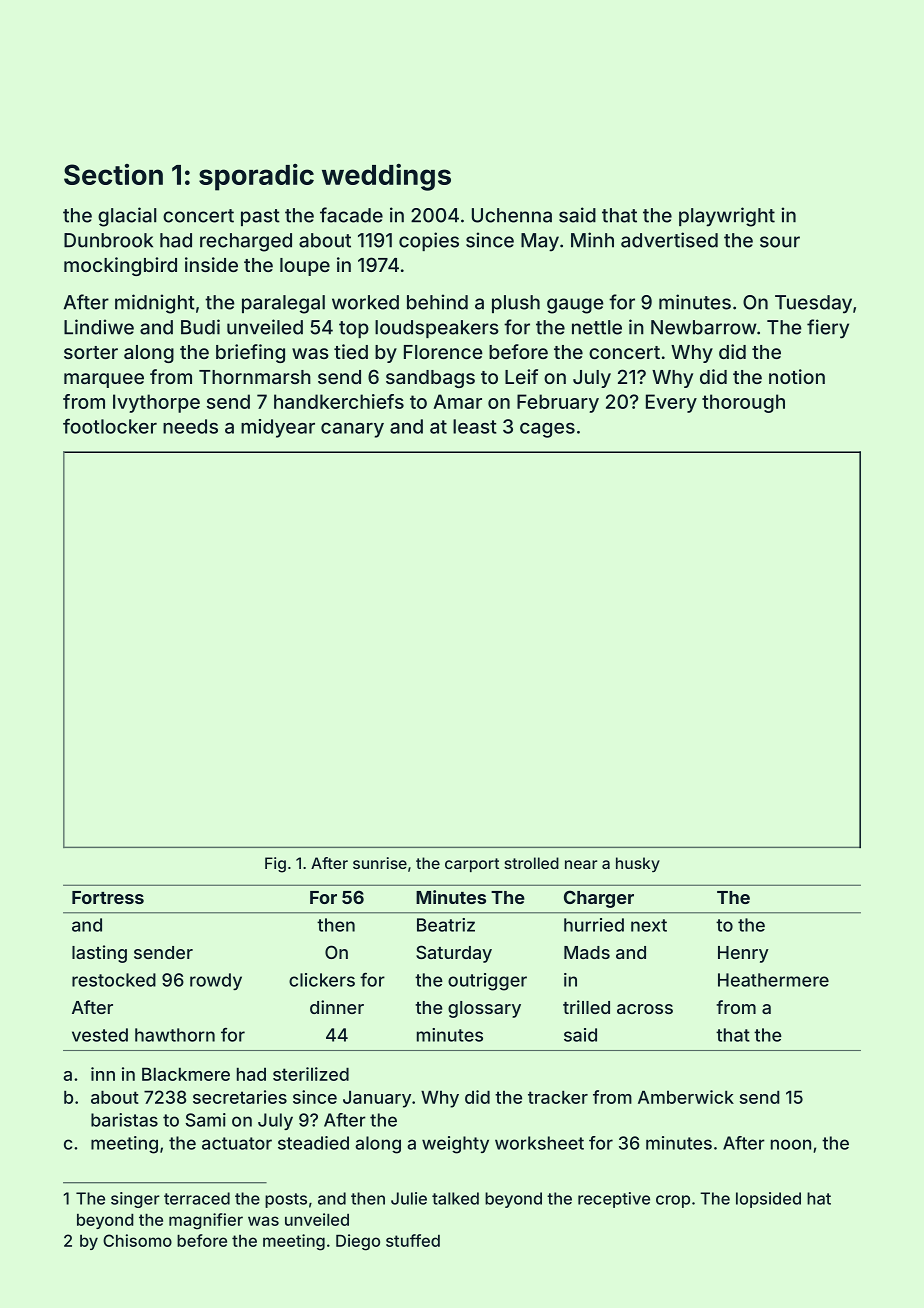 This screenshot has width=924, height=1308. Describe the element at coordinates (120, 266) in the screenshot. I see `mockingbird` at that location.
